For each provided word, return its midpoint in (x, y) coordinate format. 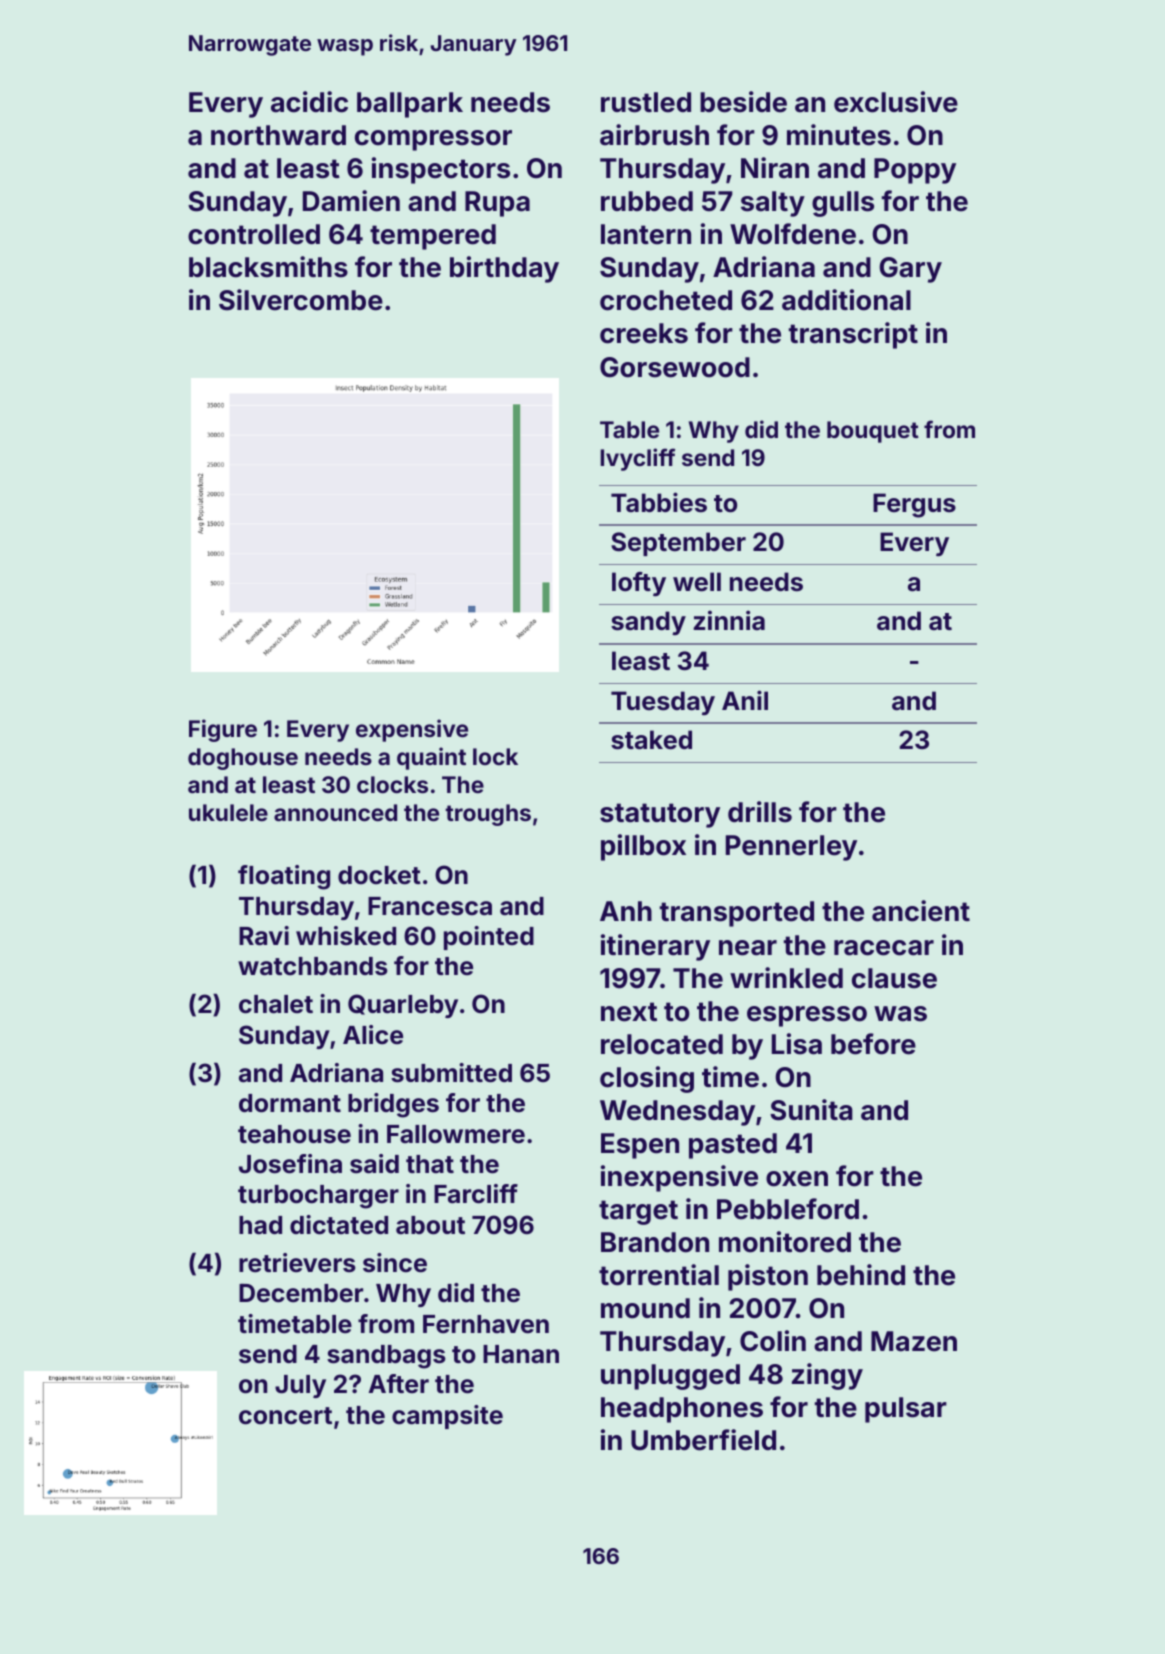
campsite (447, 1417)
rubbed (647, 201)
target (638, 1212)
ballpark (410, 105)
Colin (773, 1341)
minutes (839, 135)
